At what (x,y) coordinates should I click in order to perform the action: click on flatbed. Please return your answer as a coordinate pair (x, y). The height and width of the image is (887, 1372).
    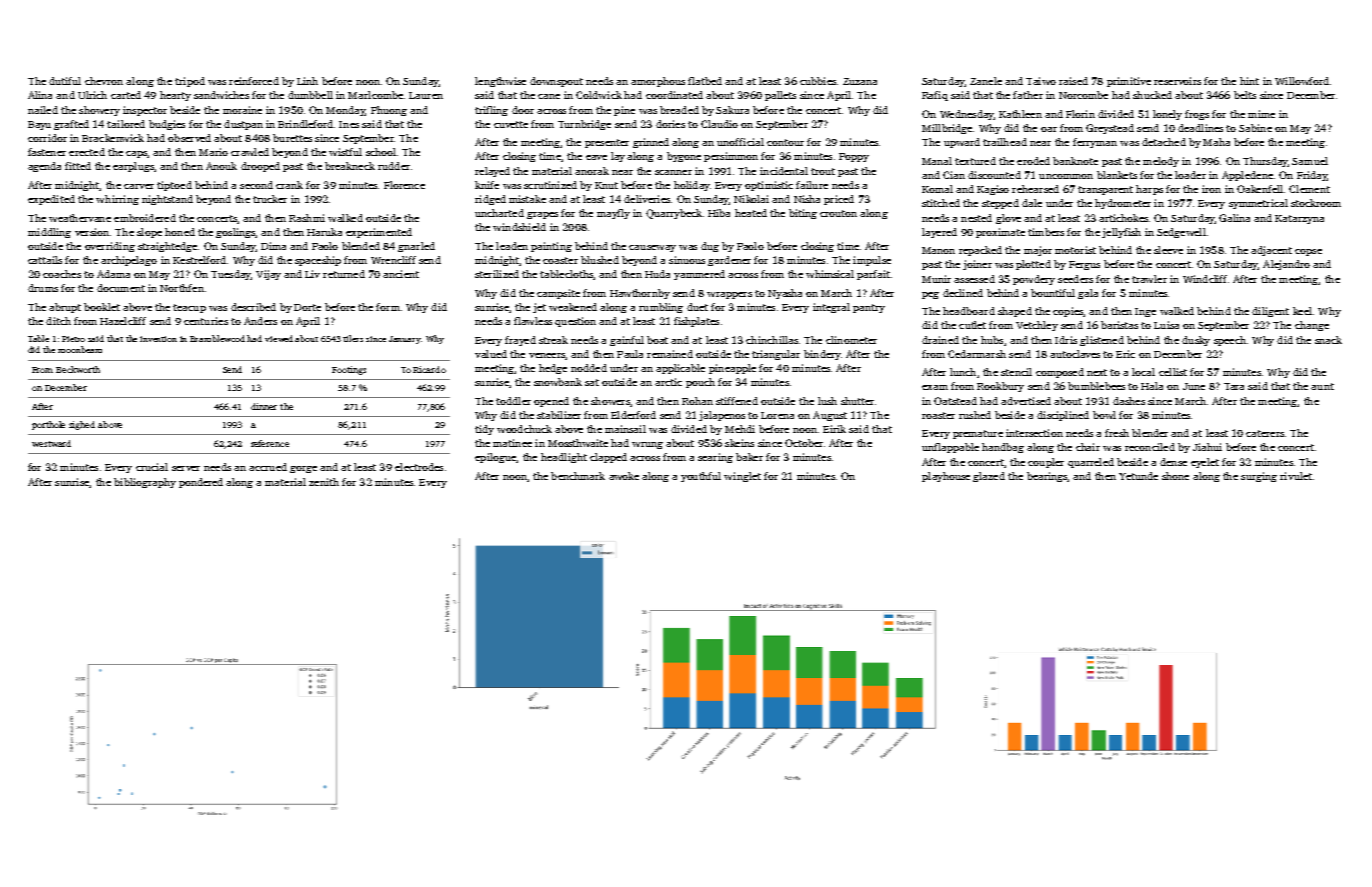
    Looking at the image, I should click on (705, 81).
